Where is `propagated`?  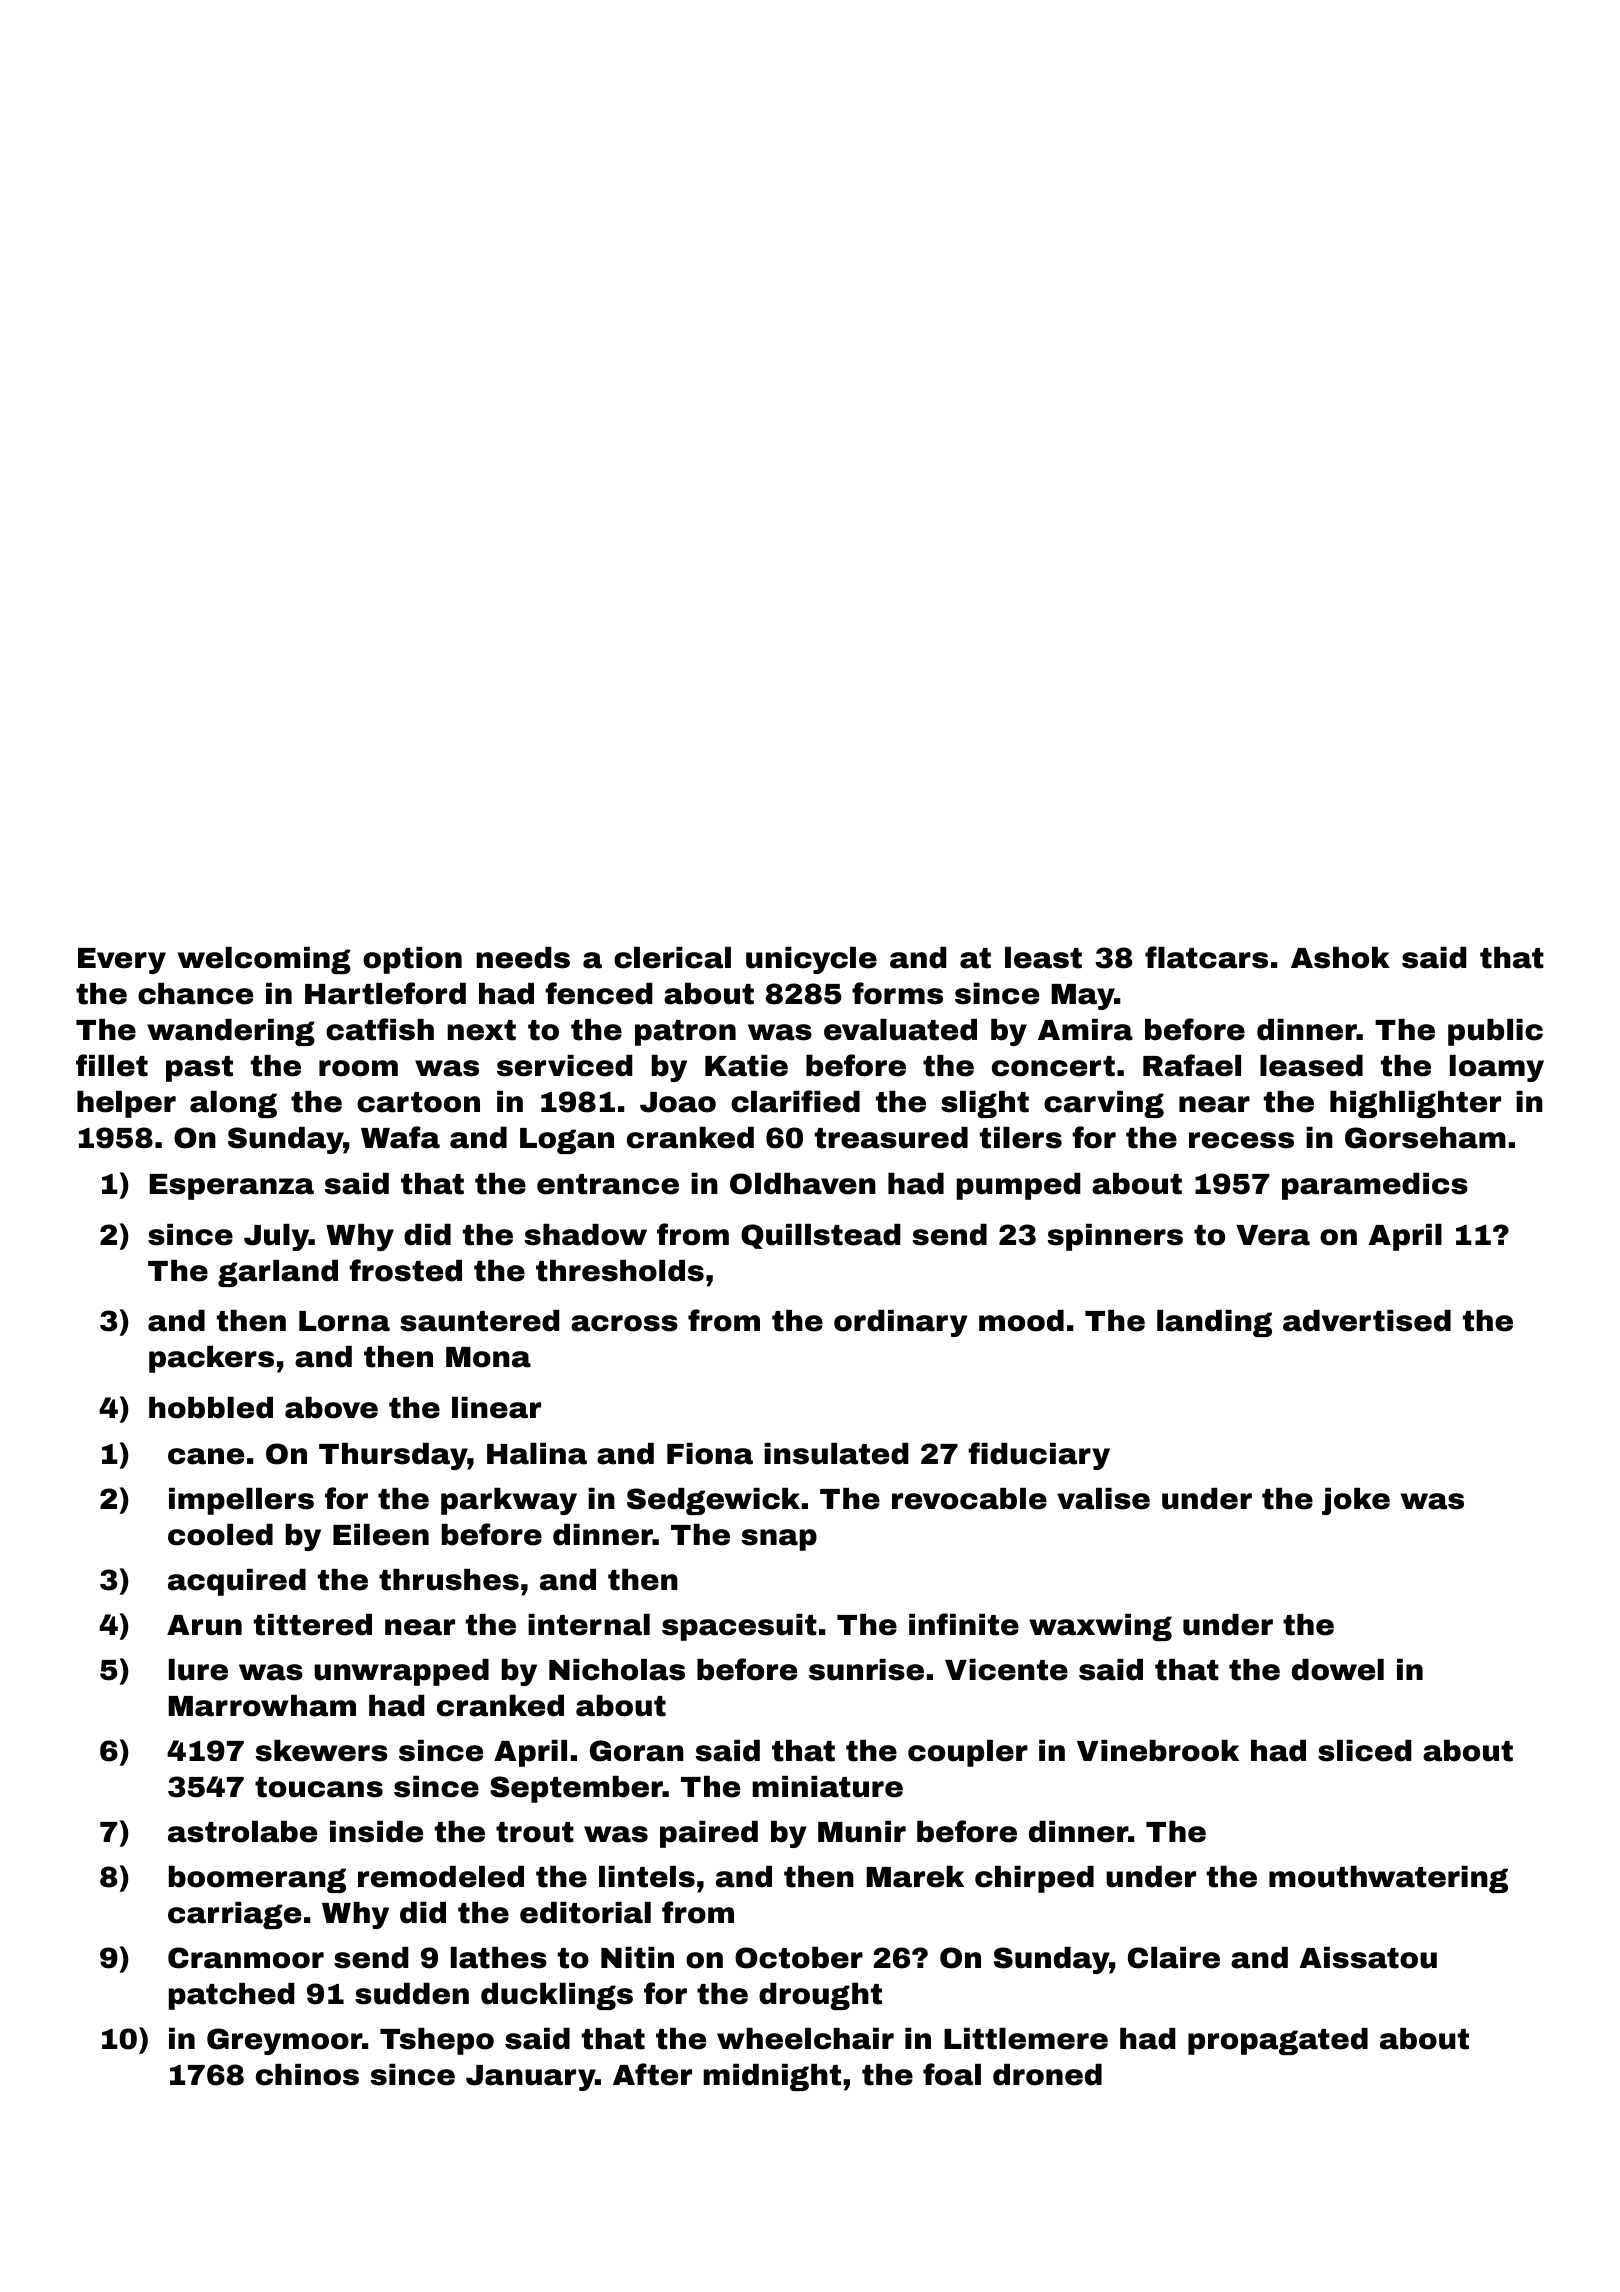 propagated is located at coordinates (1278, 2041).
